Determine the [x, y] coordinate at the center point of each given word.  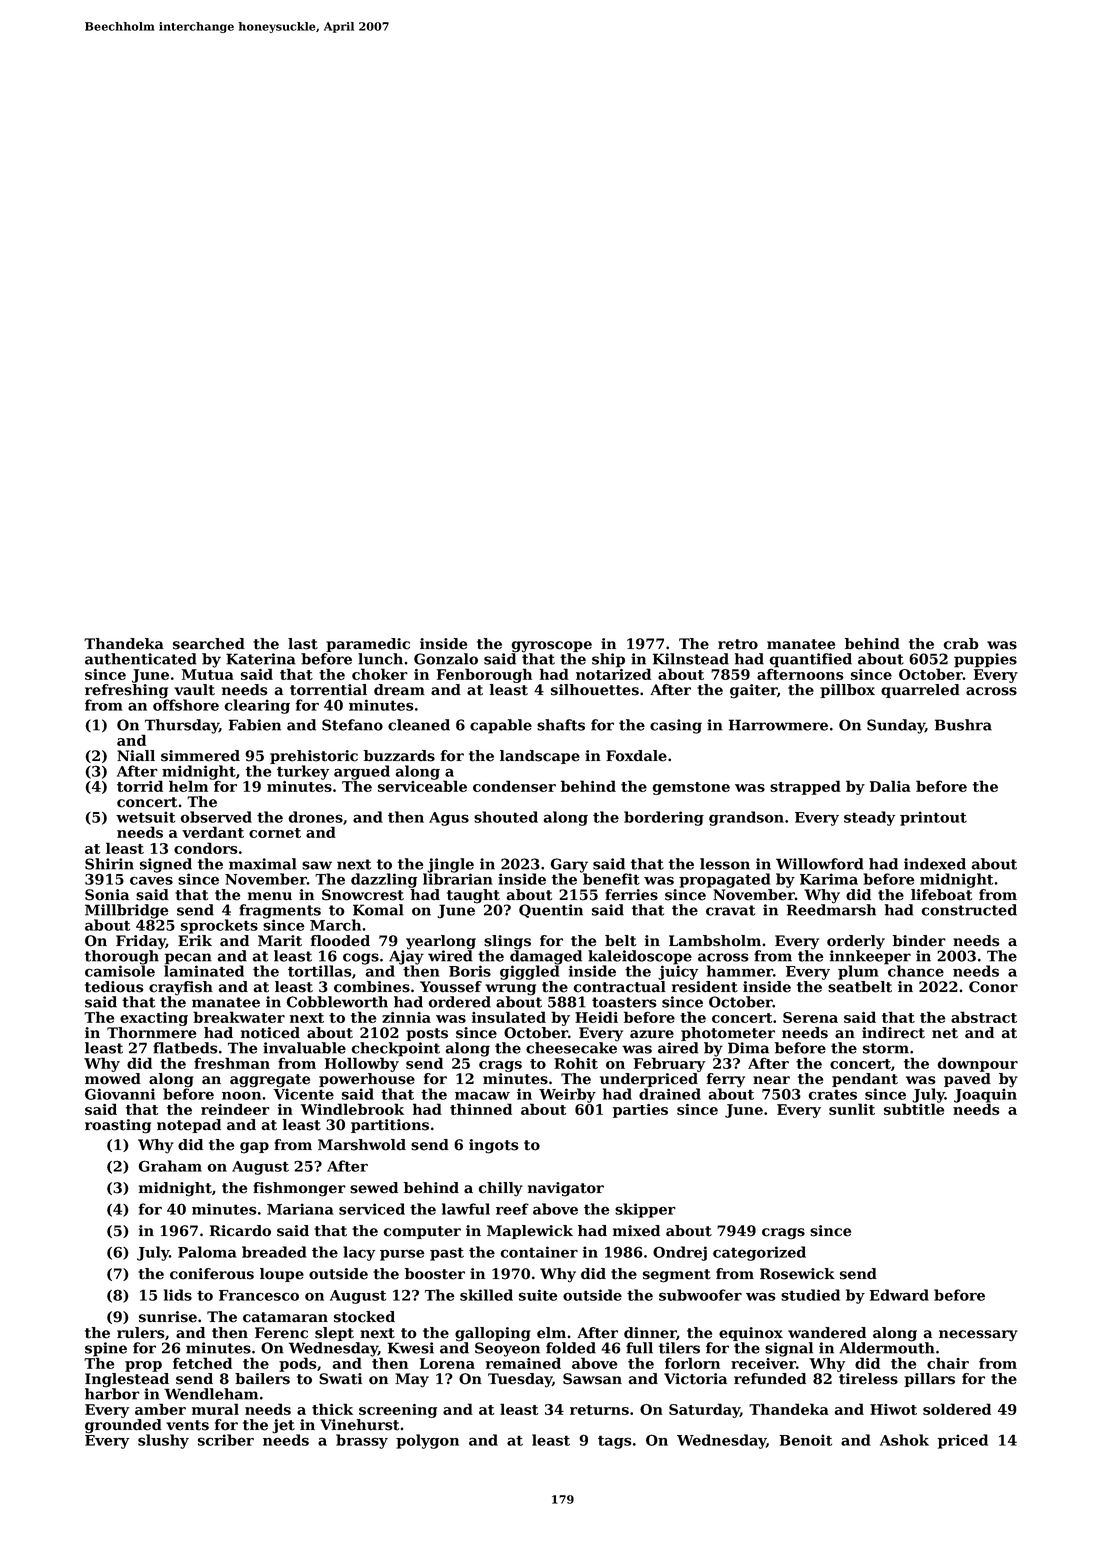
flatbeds [185, 1048]
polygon [427, 1441]
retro [738, 644]
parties [640, 1111]
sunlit [852, 1109]
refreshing [126, 691]
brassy [362, 1441]
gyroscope [551, 647]
